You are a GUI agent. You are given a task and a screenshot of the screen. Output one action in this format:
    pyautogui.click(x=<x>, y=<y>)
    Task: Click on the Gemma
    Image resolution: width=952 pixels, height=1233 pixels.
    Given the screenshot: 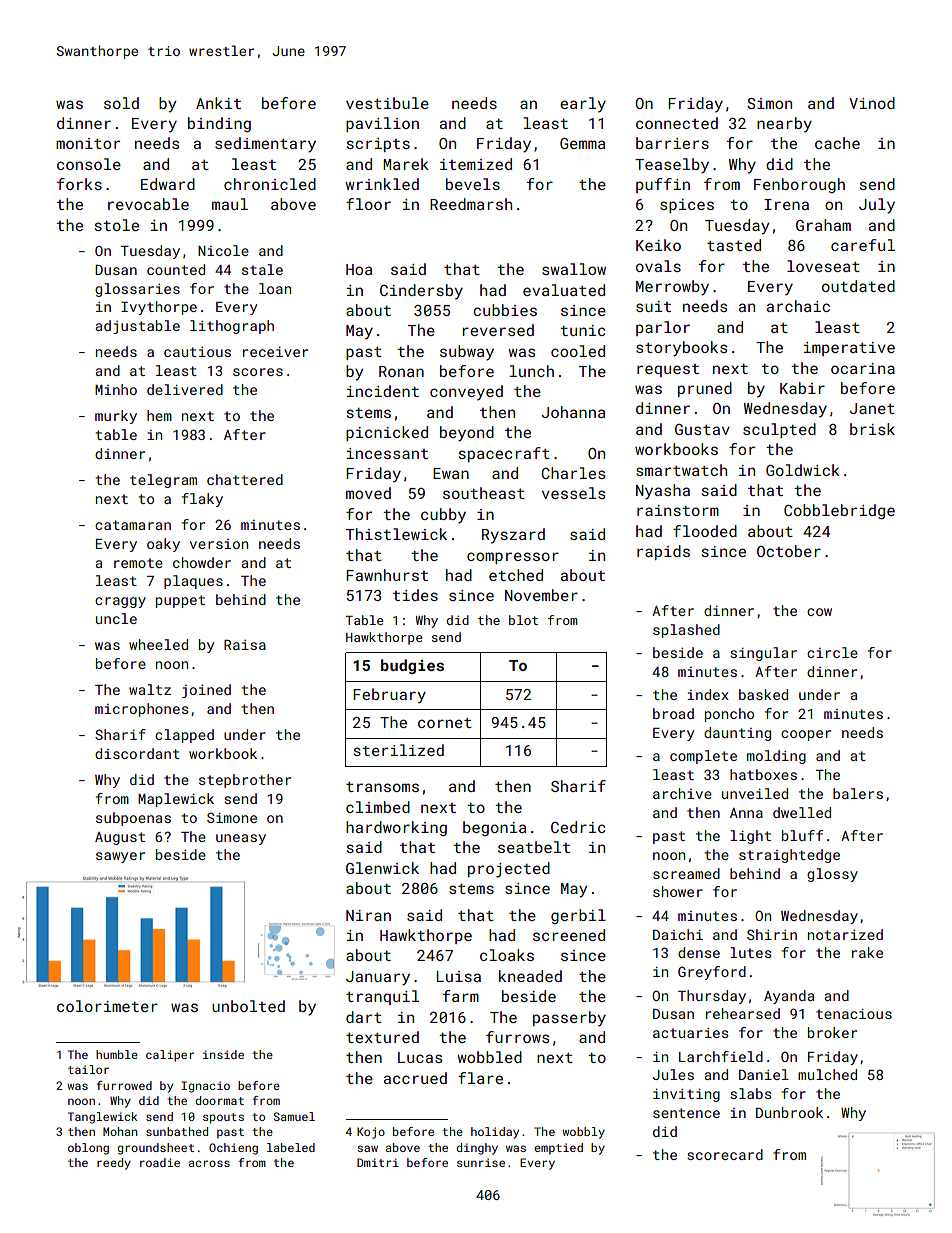 What is the action you would take?
    pyautogui.click(x=582, y=143)
